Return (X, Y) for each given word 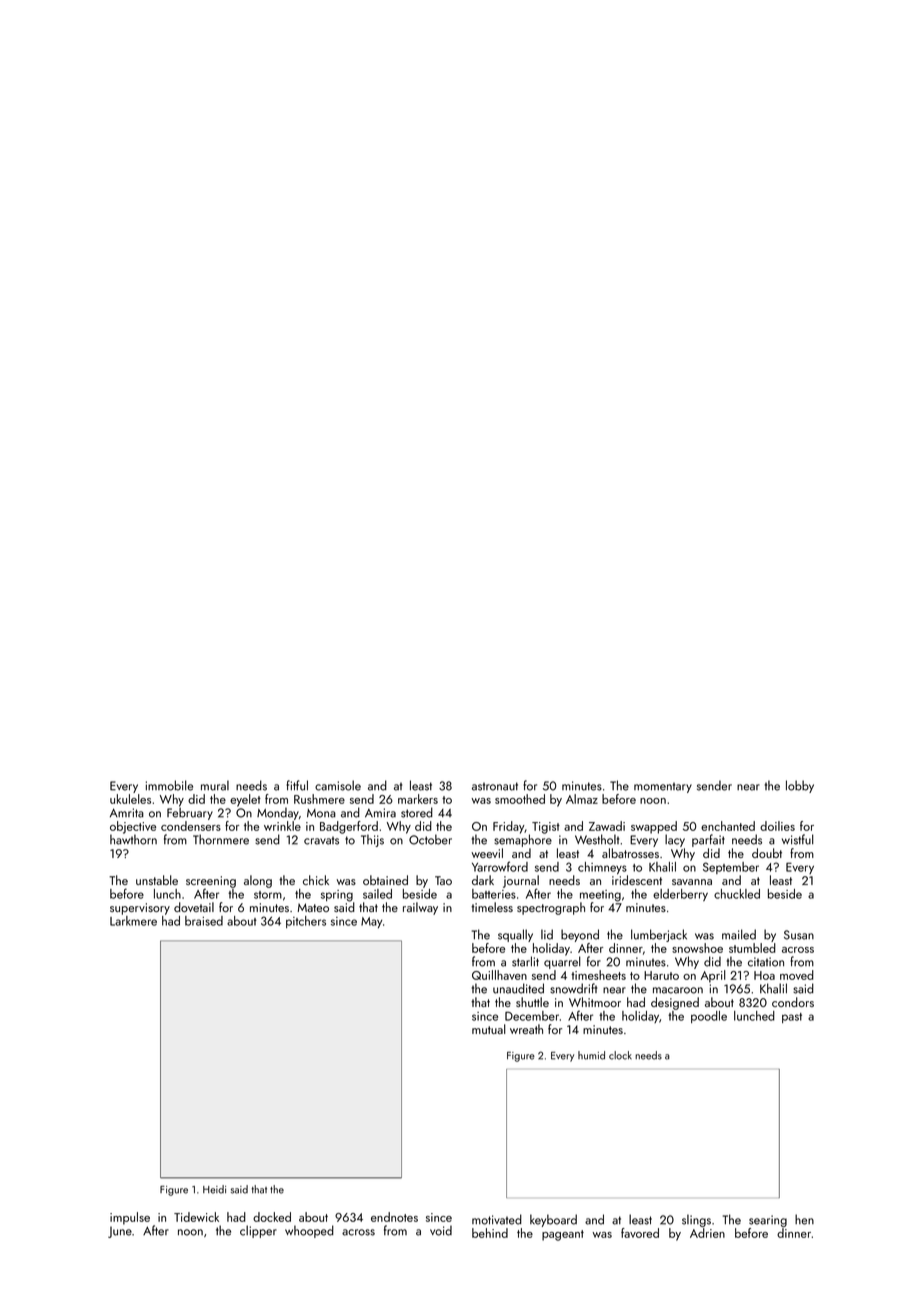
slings (696, 1220)
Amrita (127, 813)
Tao (443, 880)
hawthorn (133, 839)
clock (620, 1055)
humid (591, 1055)
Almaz (582, 799)
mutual (489, 1029)
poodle (709, 1017)
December (532, 1016)
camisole (338, 785)
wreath (526, 1029)
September (731, 868)
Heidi (214, 1189)
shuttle (532, 1002)
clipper (258, 1231)
